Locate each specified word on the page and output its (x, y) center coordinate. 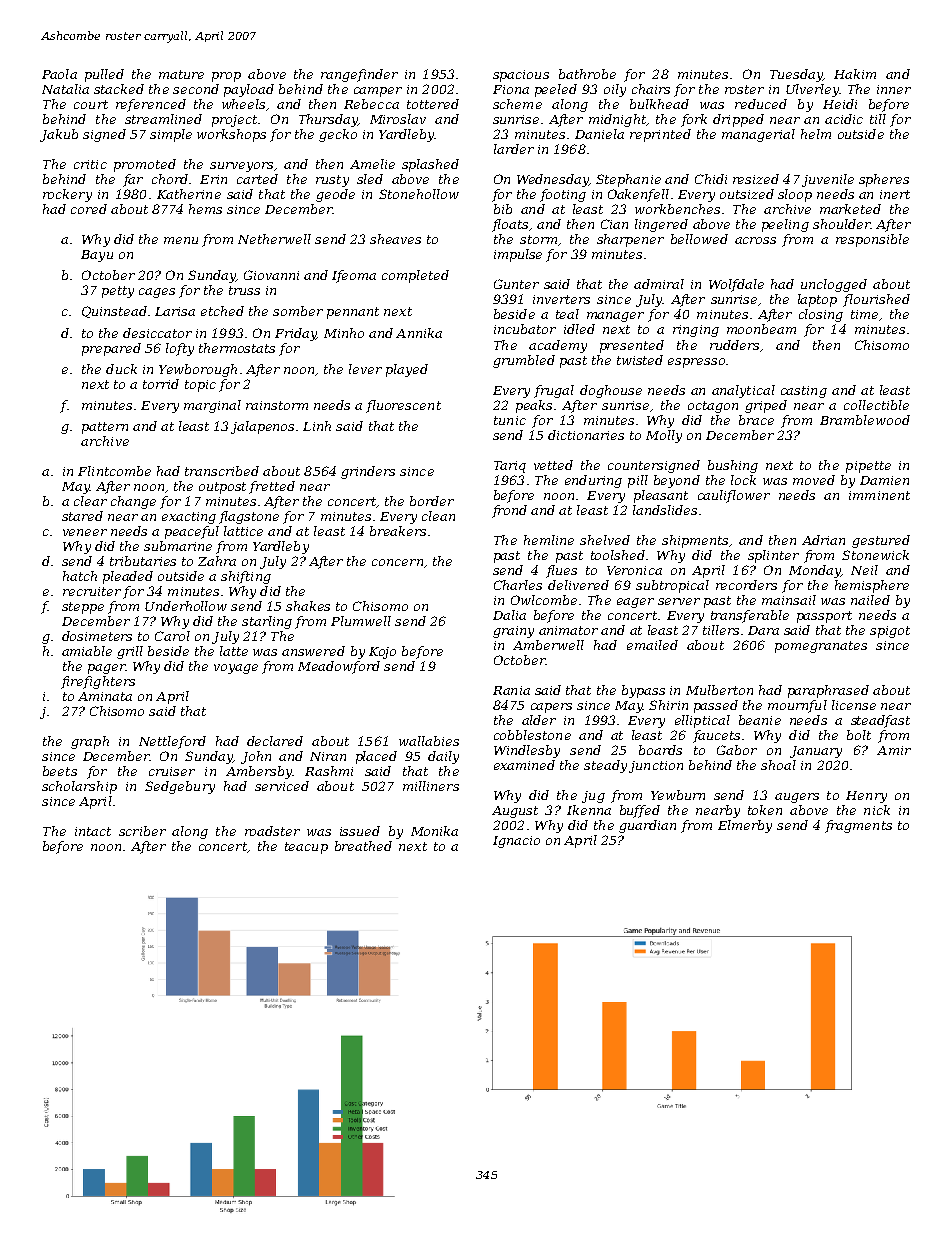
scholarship (79, 787)
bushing (733, 466)
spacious (521, 76)
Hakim (855, 74)
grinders (368, 472)
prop (226, 77)
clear (90, 501)
